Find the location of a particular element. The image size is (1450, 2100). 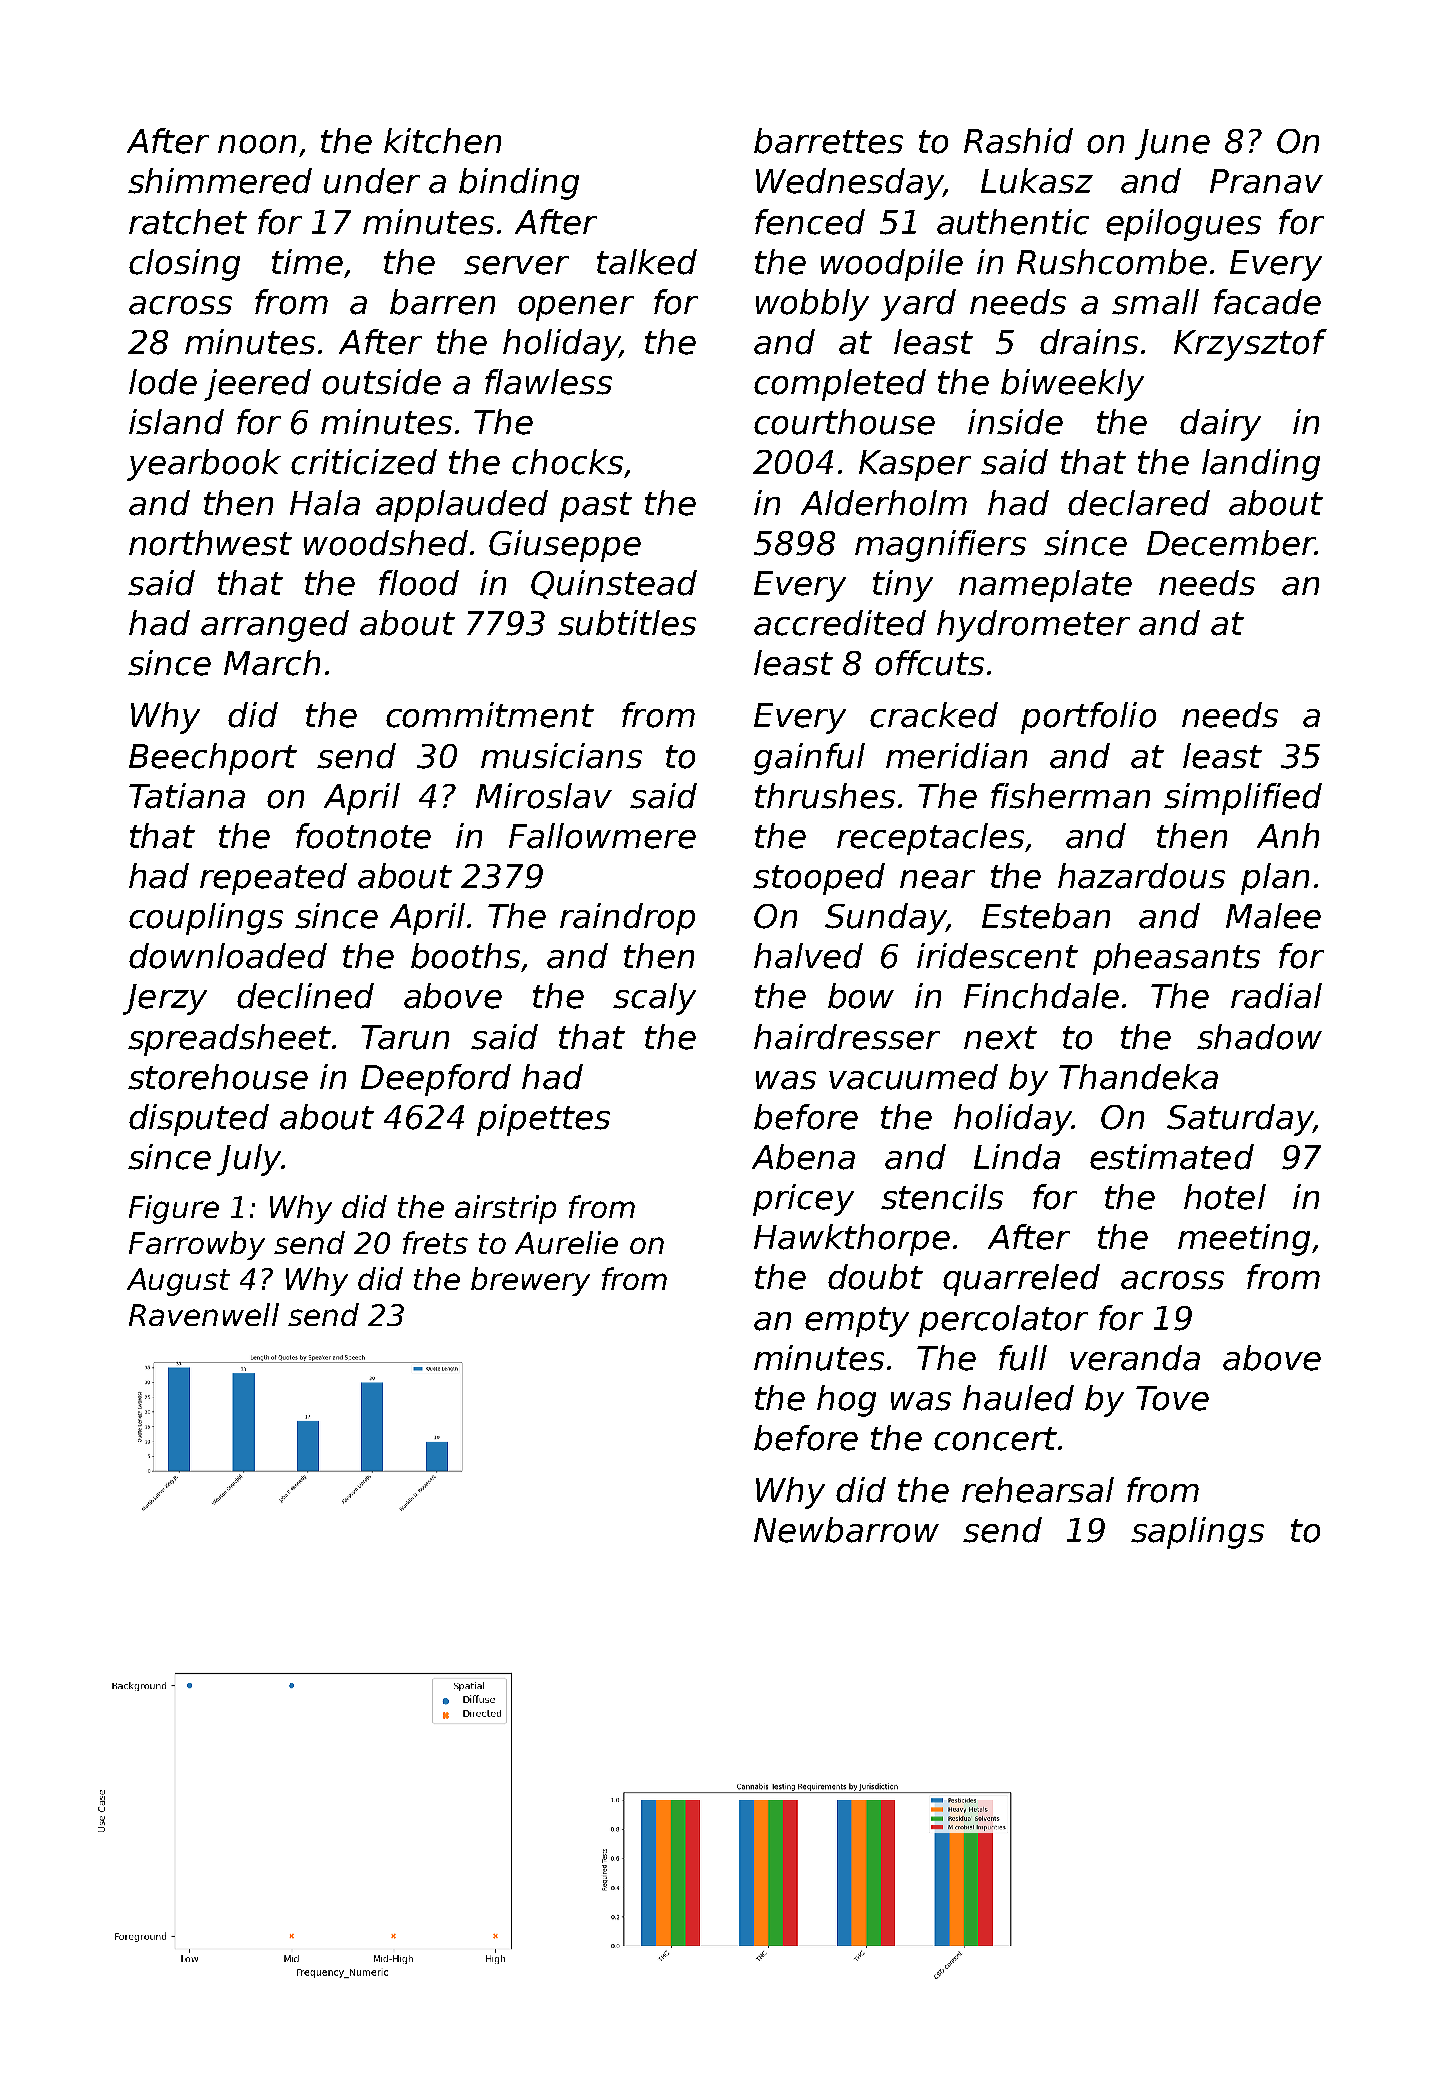

rehearsal is located at coordinates (1038, 1490).
